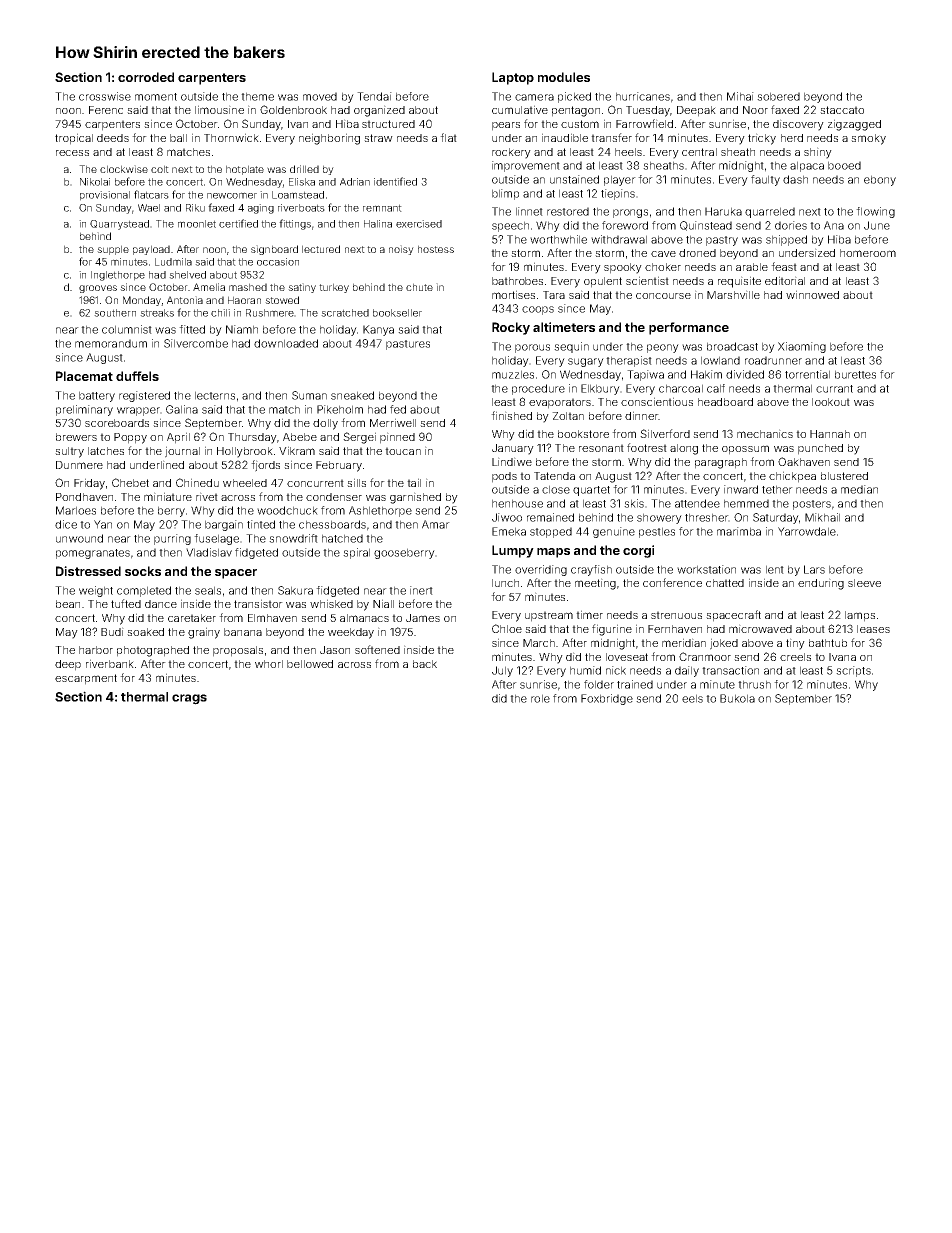 This document has width=952, height=1233. What do you see at coordinates (398, 409) in the document?
I see `fed` at bounding box center [398, 409].
